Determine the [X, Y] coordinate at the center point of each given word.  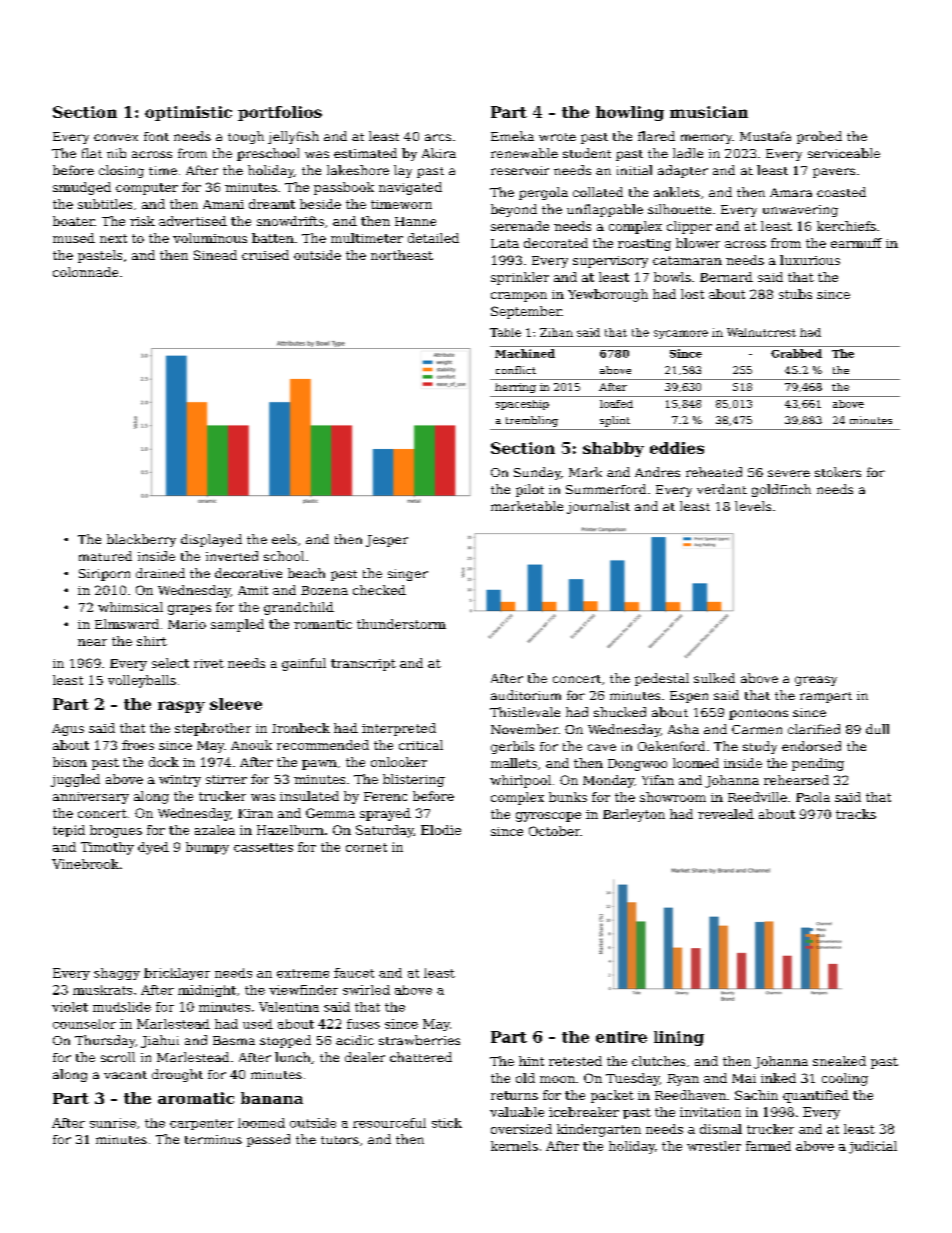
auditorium [526, 695]
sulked [714, 678]
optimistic [188, 113]
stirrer [226, 779]
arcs [438, 137]
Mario [187, 624]
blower [698, 243]
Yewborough [608, 295]
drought [177, 1075]
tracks [856, 814]
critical [421, 745]
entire [621, 1037]
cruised [265, 255]
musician [709, 112]
